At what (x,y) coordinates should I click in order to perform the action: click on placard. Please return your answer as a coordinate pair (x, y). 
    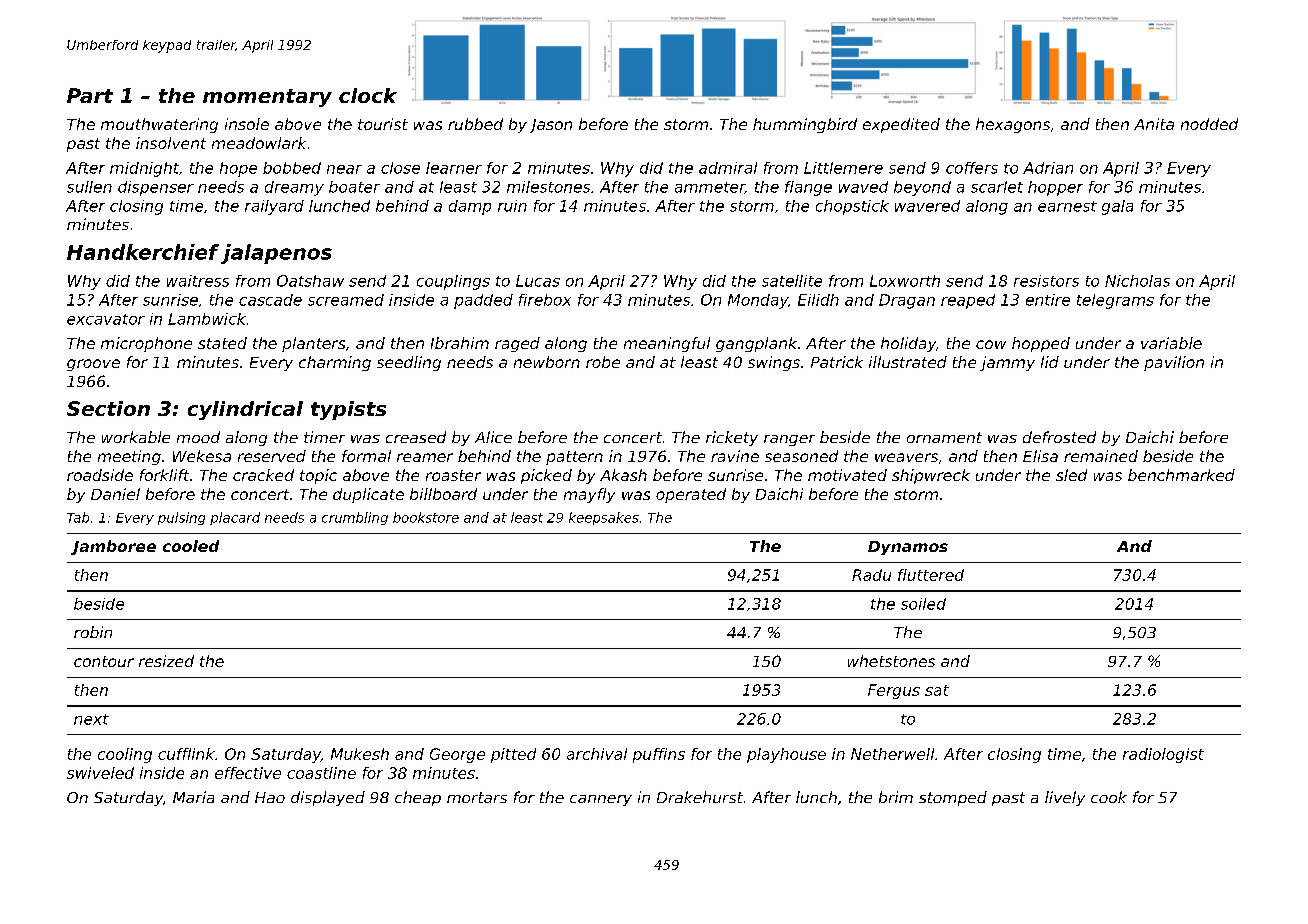
    Looking at the image, I should click on (235, 518).
